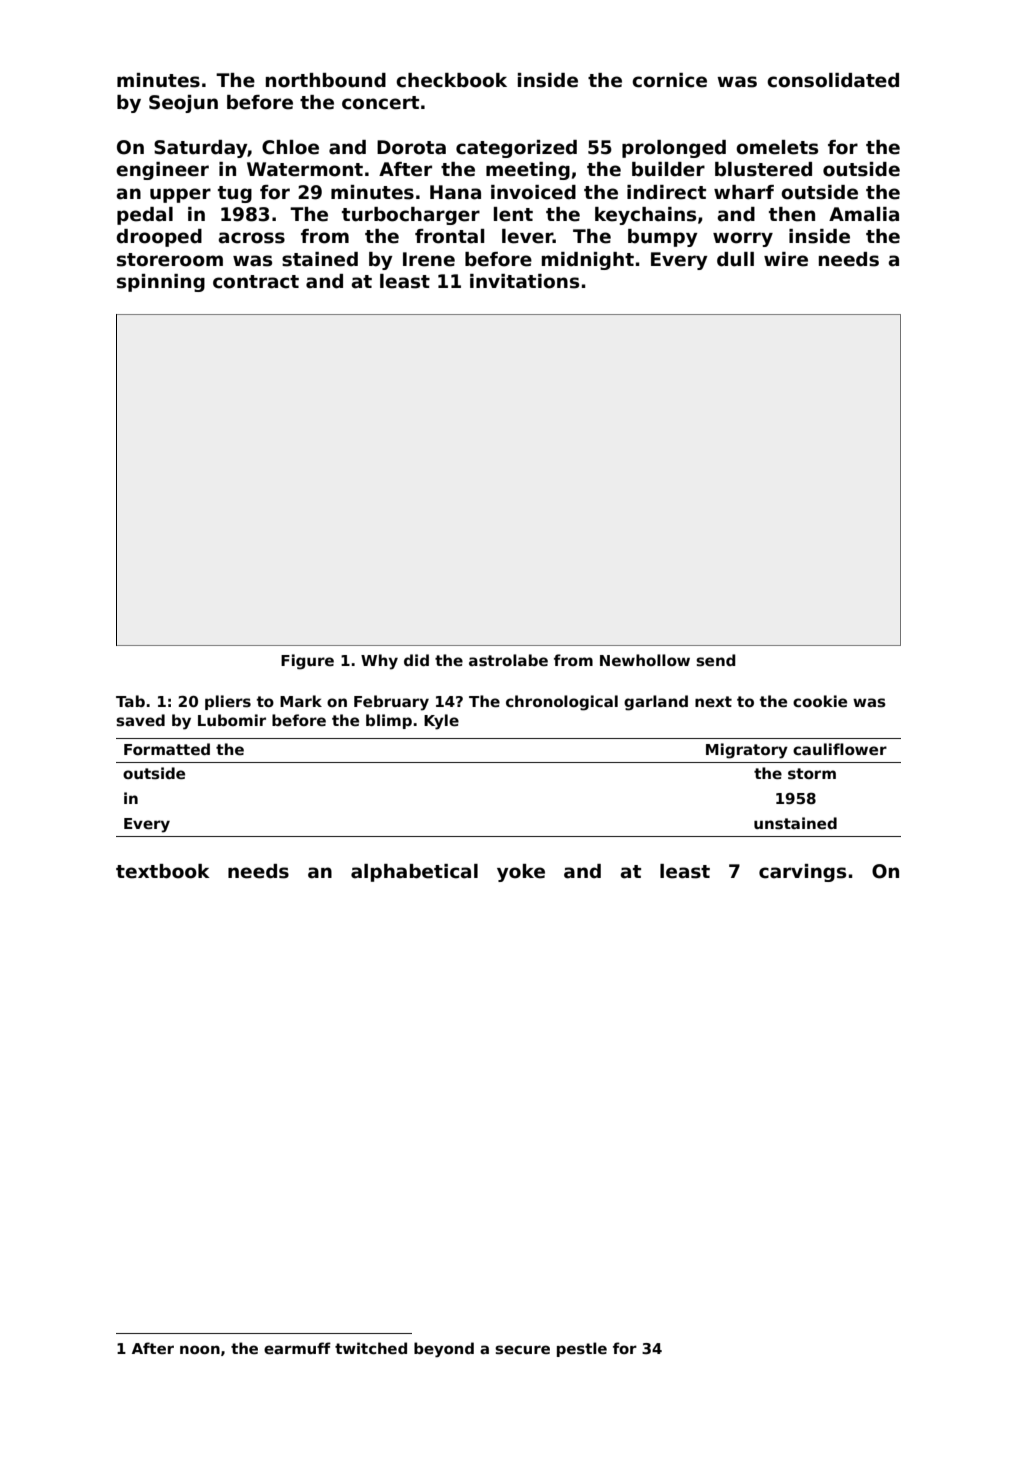  I want to click on secure, so click(522, 1349).
